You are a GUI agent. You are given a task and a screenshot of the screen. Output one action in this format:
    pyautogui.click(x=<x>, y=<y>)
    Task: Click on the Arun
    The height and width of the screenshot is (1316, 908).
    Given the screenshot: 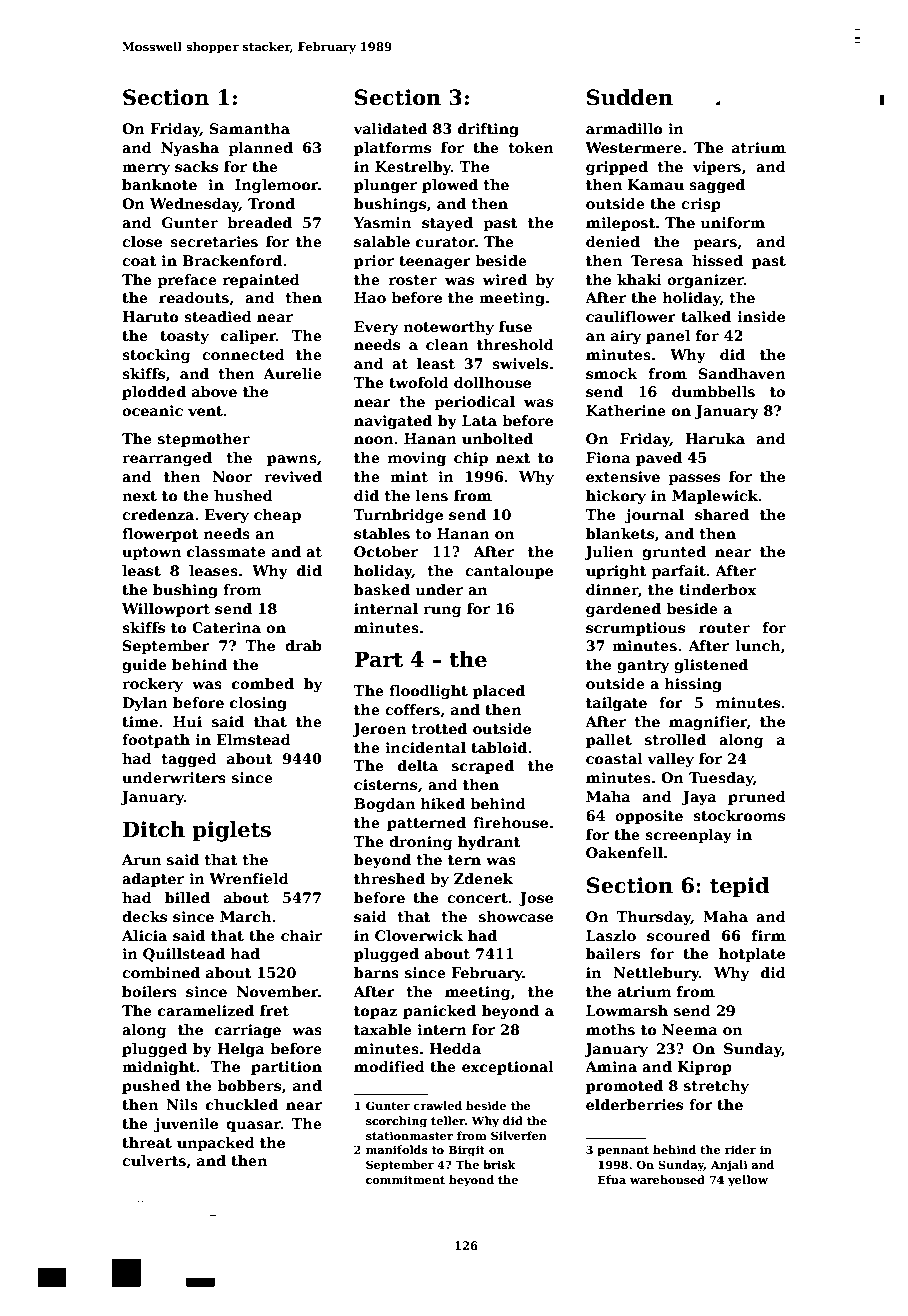 What is the action you would take?
    pyautogui.click(x=141, y=859)
